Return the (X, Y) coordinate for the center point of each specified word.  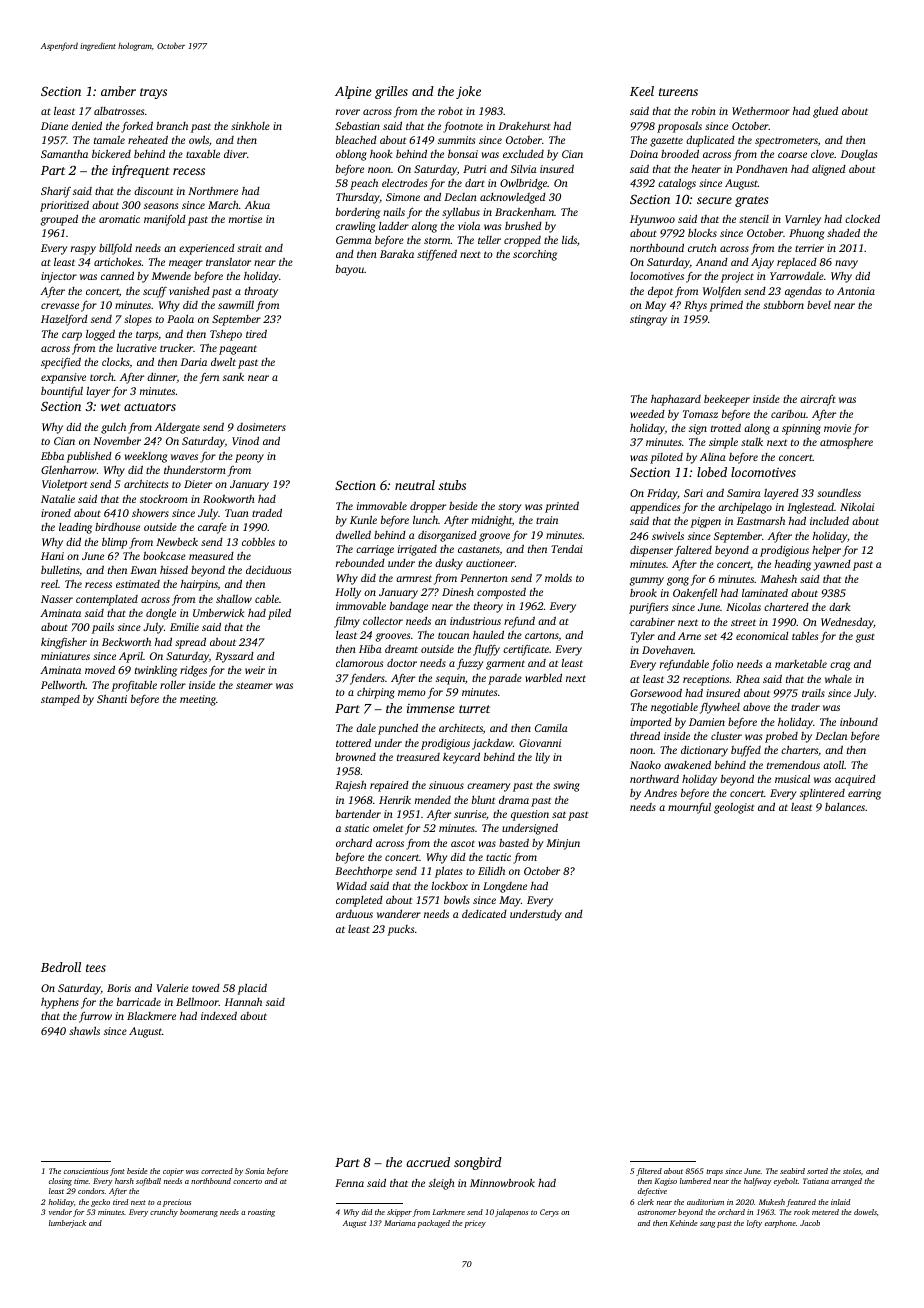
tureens (678, 92)
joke (468, 92)
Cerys (549, 1213)
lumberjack (67, 1224)
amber (118, 91)
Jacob (810, 1223)
